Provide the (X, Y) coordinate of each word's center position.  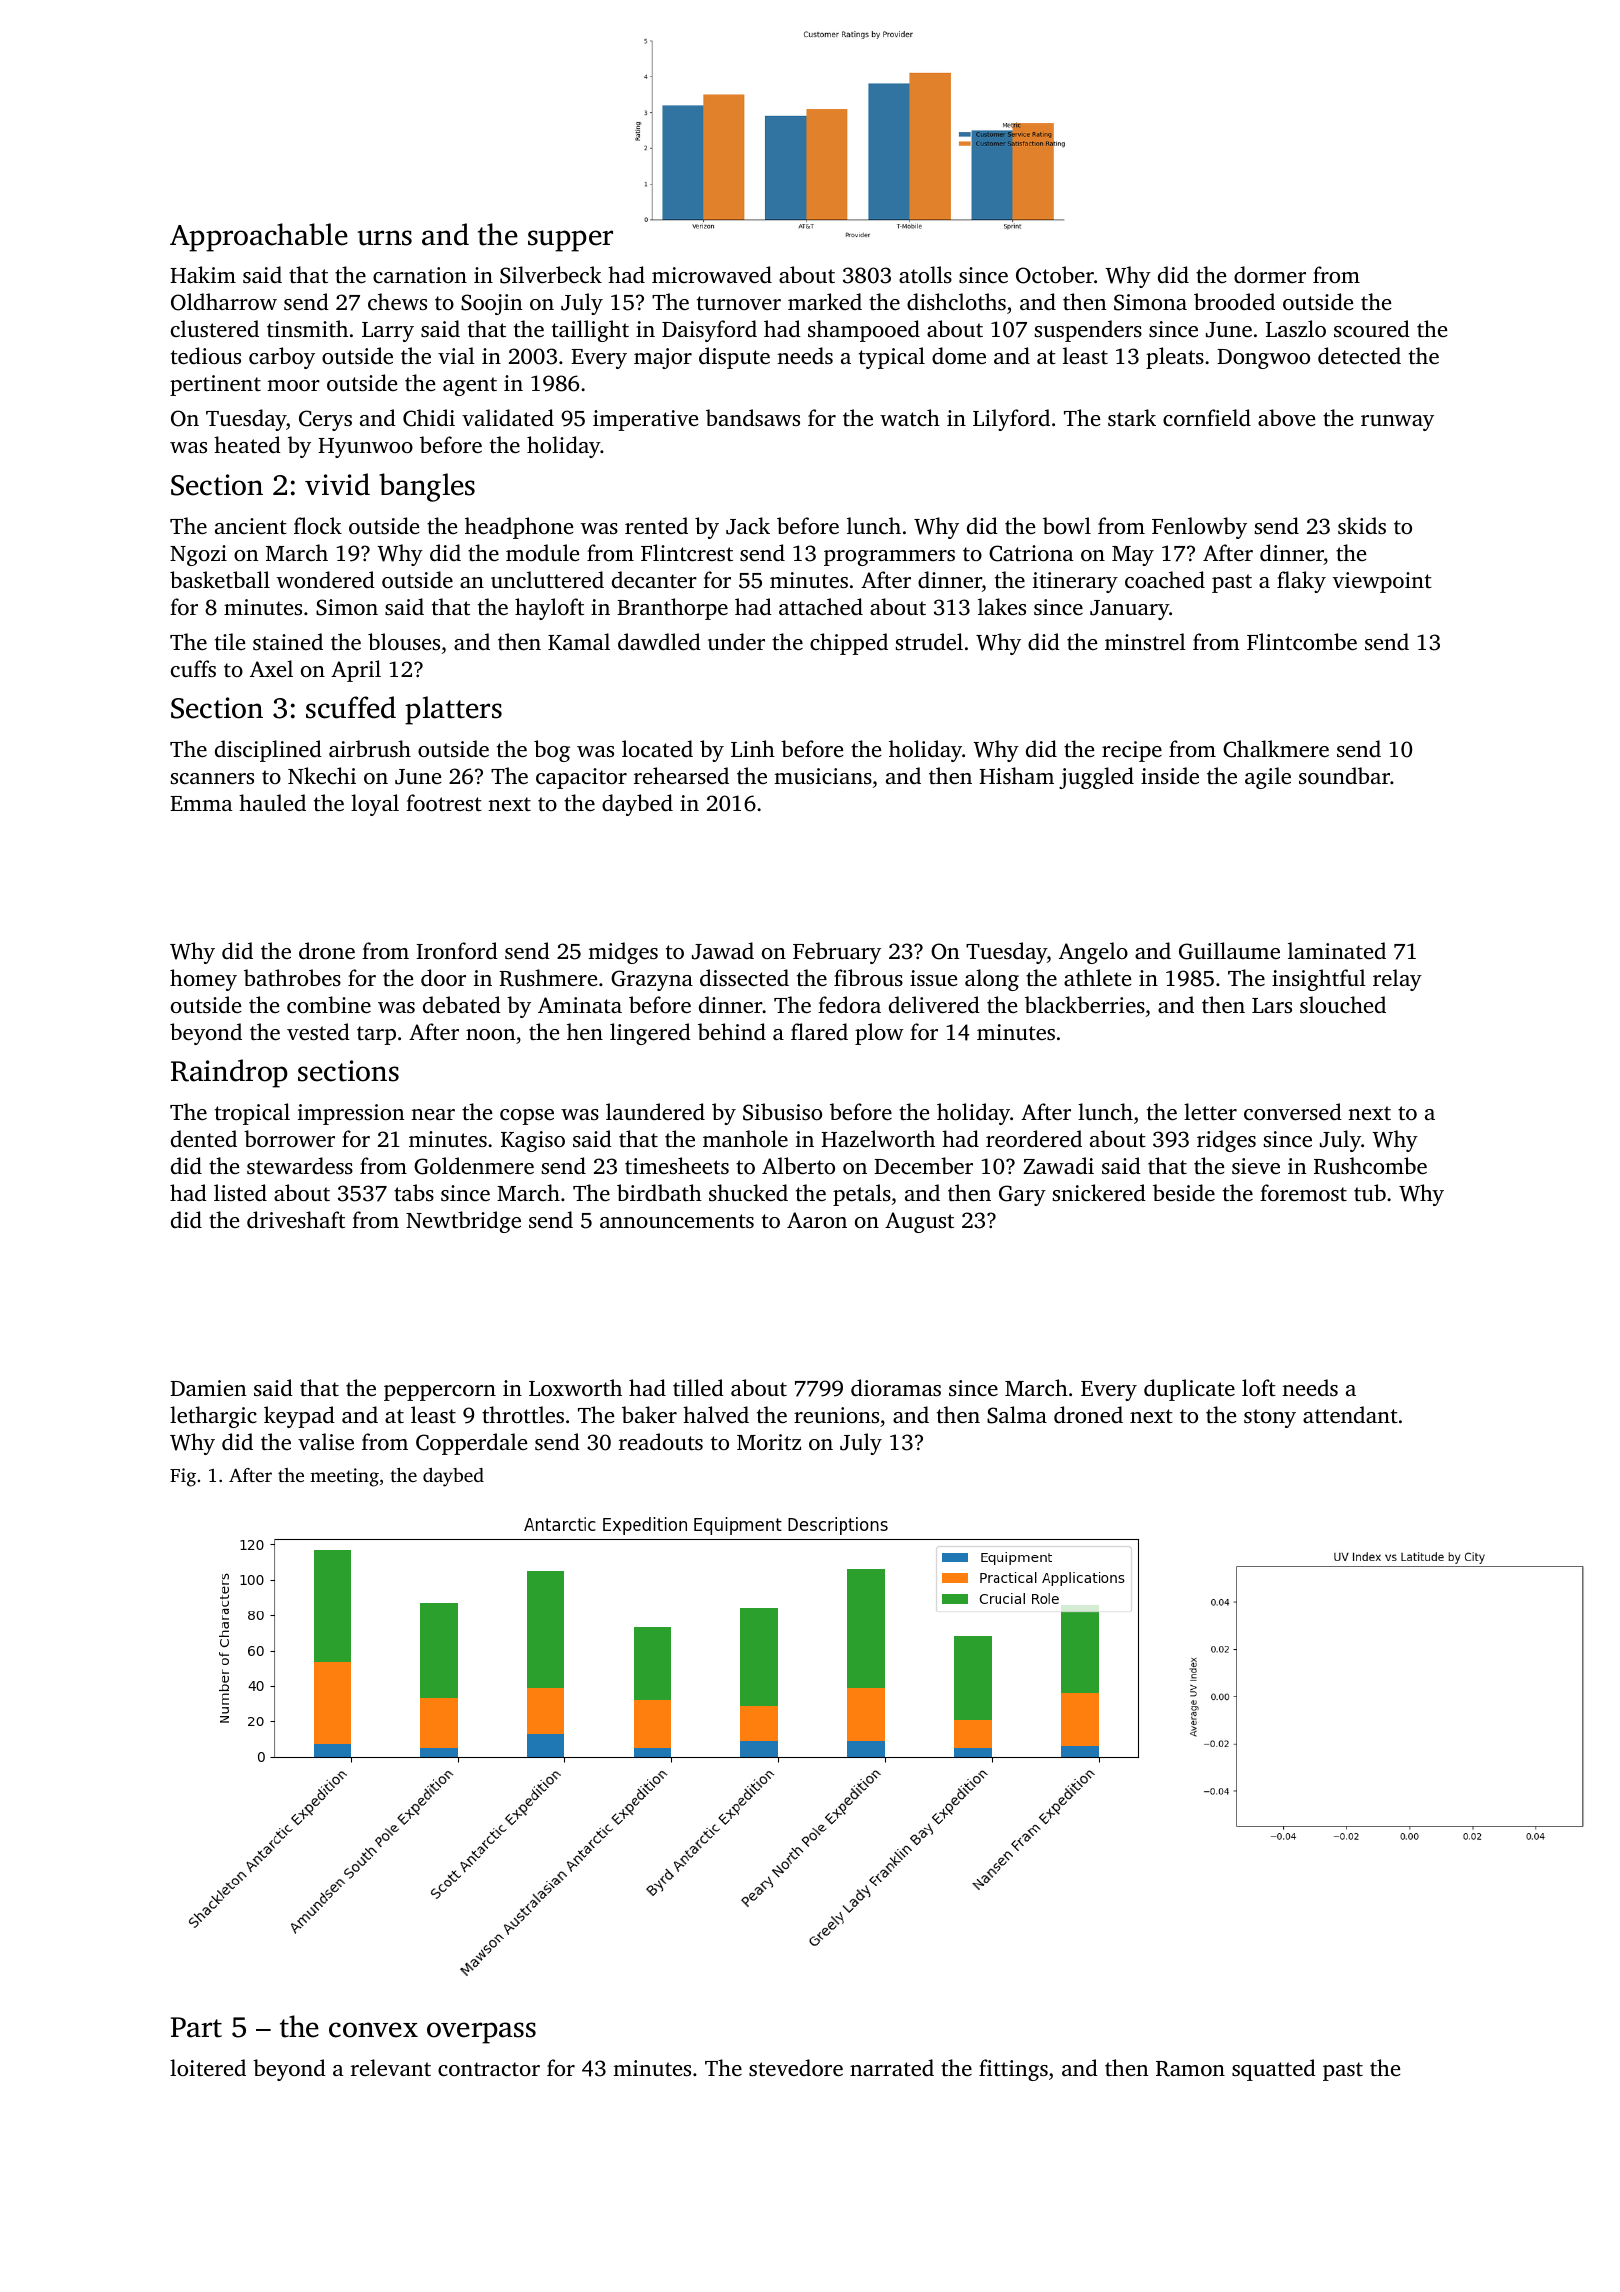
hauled (272, 802)
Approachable (259, 237)
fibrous (868, 977)
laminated (1337, 950)
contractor (489, 2069)
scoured (1372, 328)
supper (570, 241)
